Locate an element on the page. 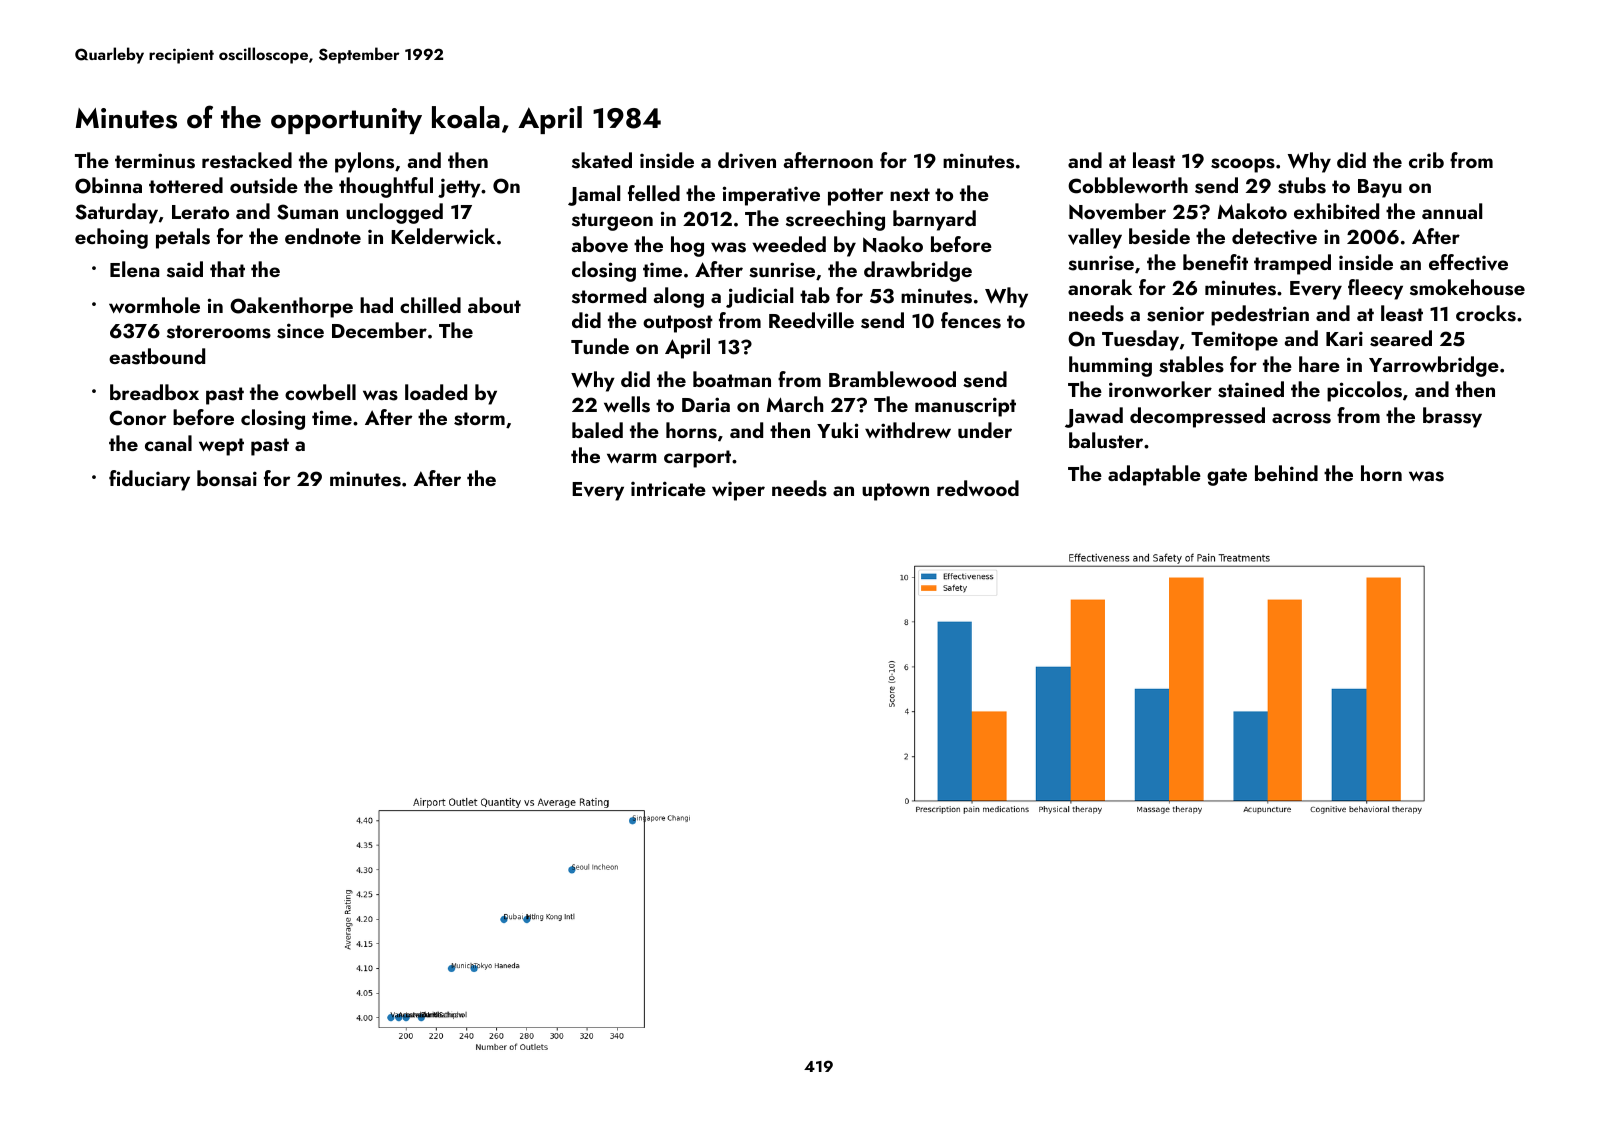 This page has width=1608, height=1137. Yuki is located at coordinates (837, 430).
